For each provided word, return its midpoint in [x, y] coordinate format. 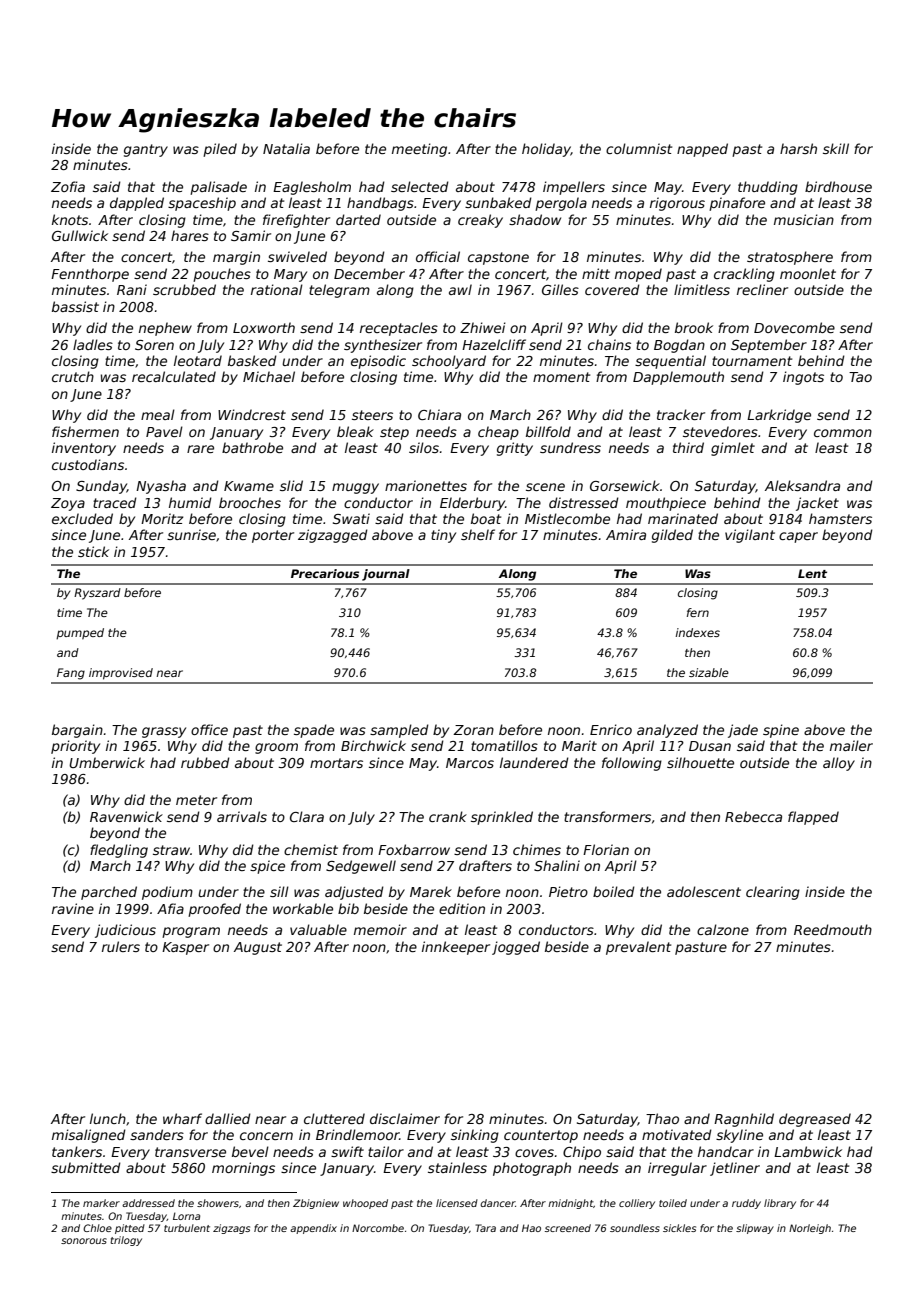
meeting [419, 150]
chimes [537, 849]
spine [781, 731]
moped [638, 275]
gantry [146, 150]
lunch [108, 1118]
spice [267, 867]
